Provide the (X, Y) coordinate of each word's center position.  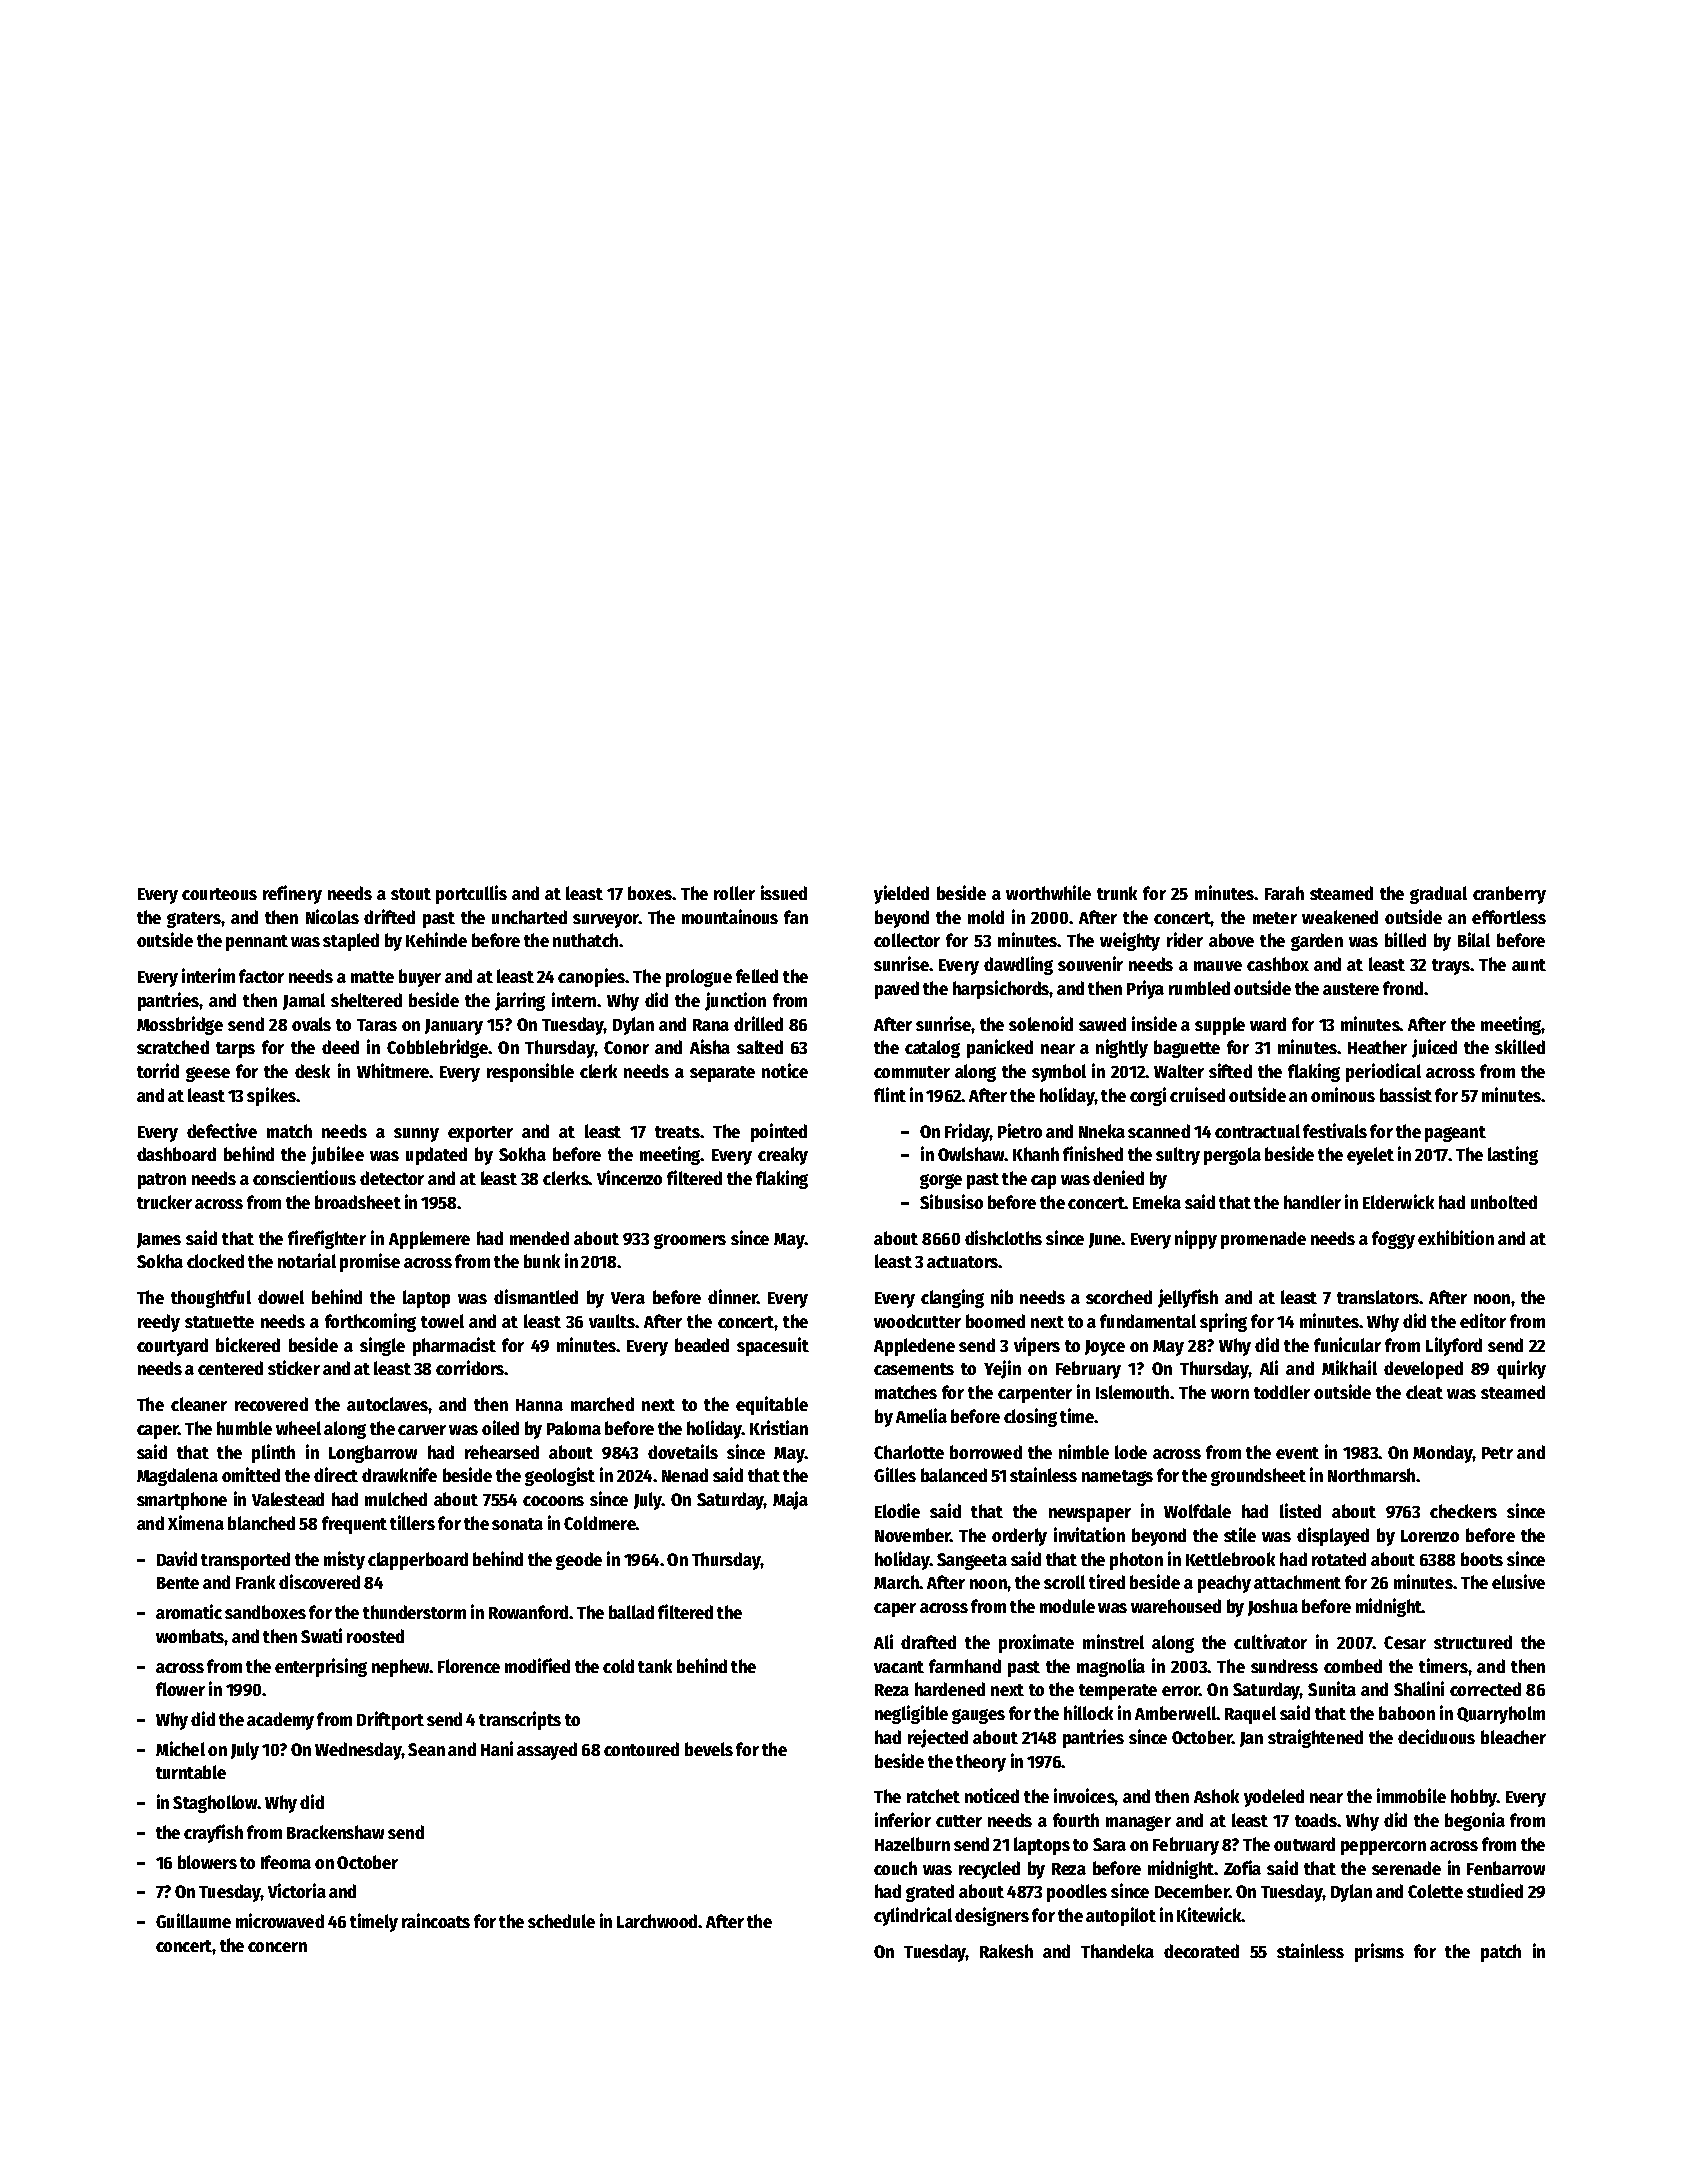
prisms (1379, 1952)
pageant (1455, 1134)
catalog (932, 1049)
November (913, 1535)
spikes (271, 1096)
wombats (190, 1636)
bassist (1406, 1094)
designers (992, 1916)
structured (1473, 1642)
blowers (207, 1862)
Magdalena (177, 1477)
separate (722, 1074)
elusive (1518, 1581)
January (454, 1027)
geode (579, 1561)
